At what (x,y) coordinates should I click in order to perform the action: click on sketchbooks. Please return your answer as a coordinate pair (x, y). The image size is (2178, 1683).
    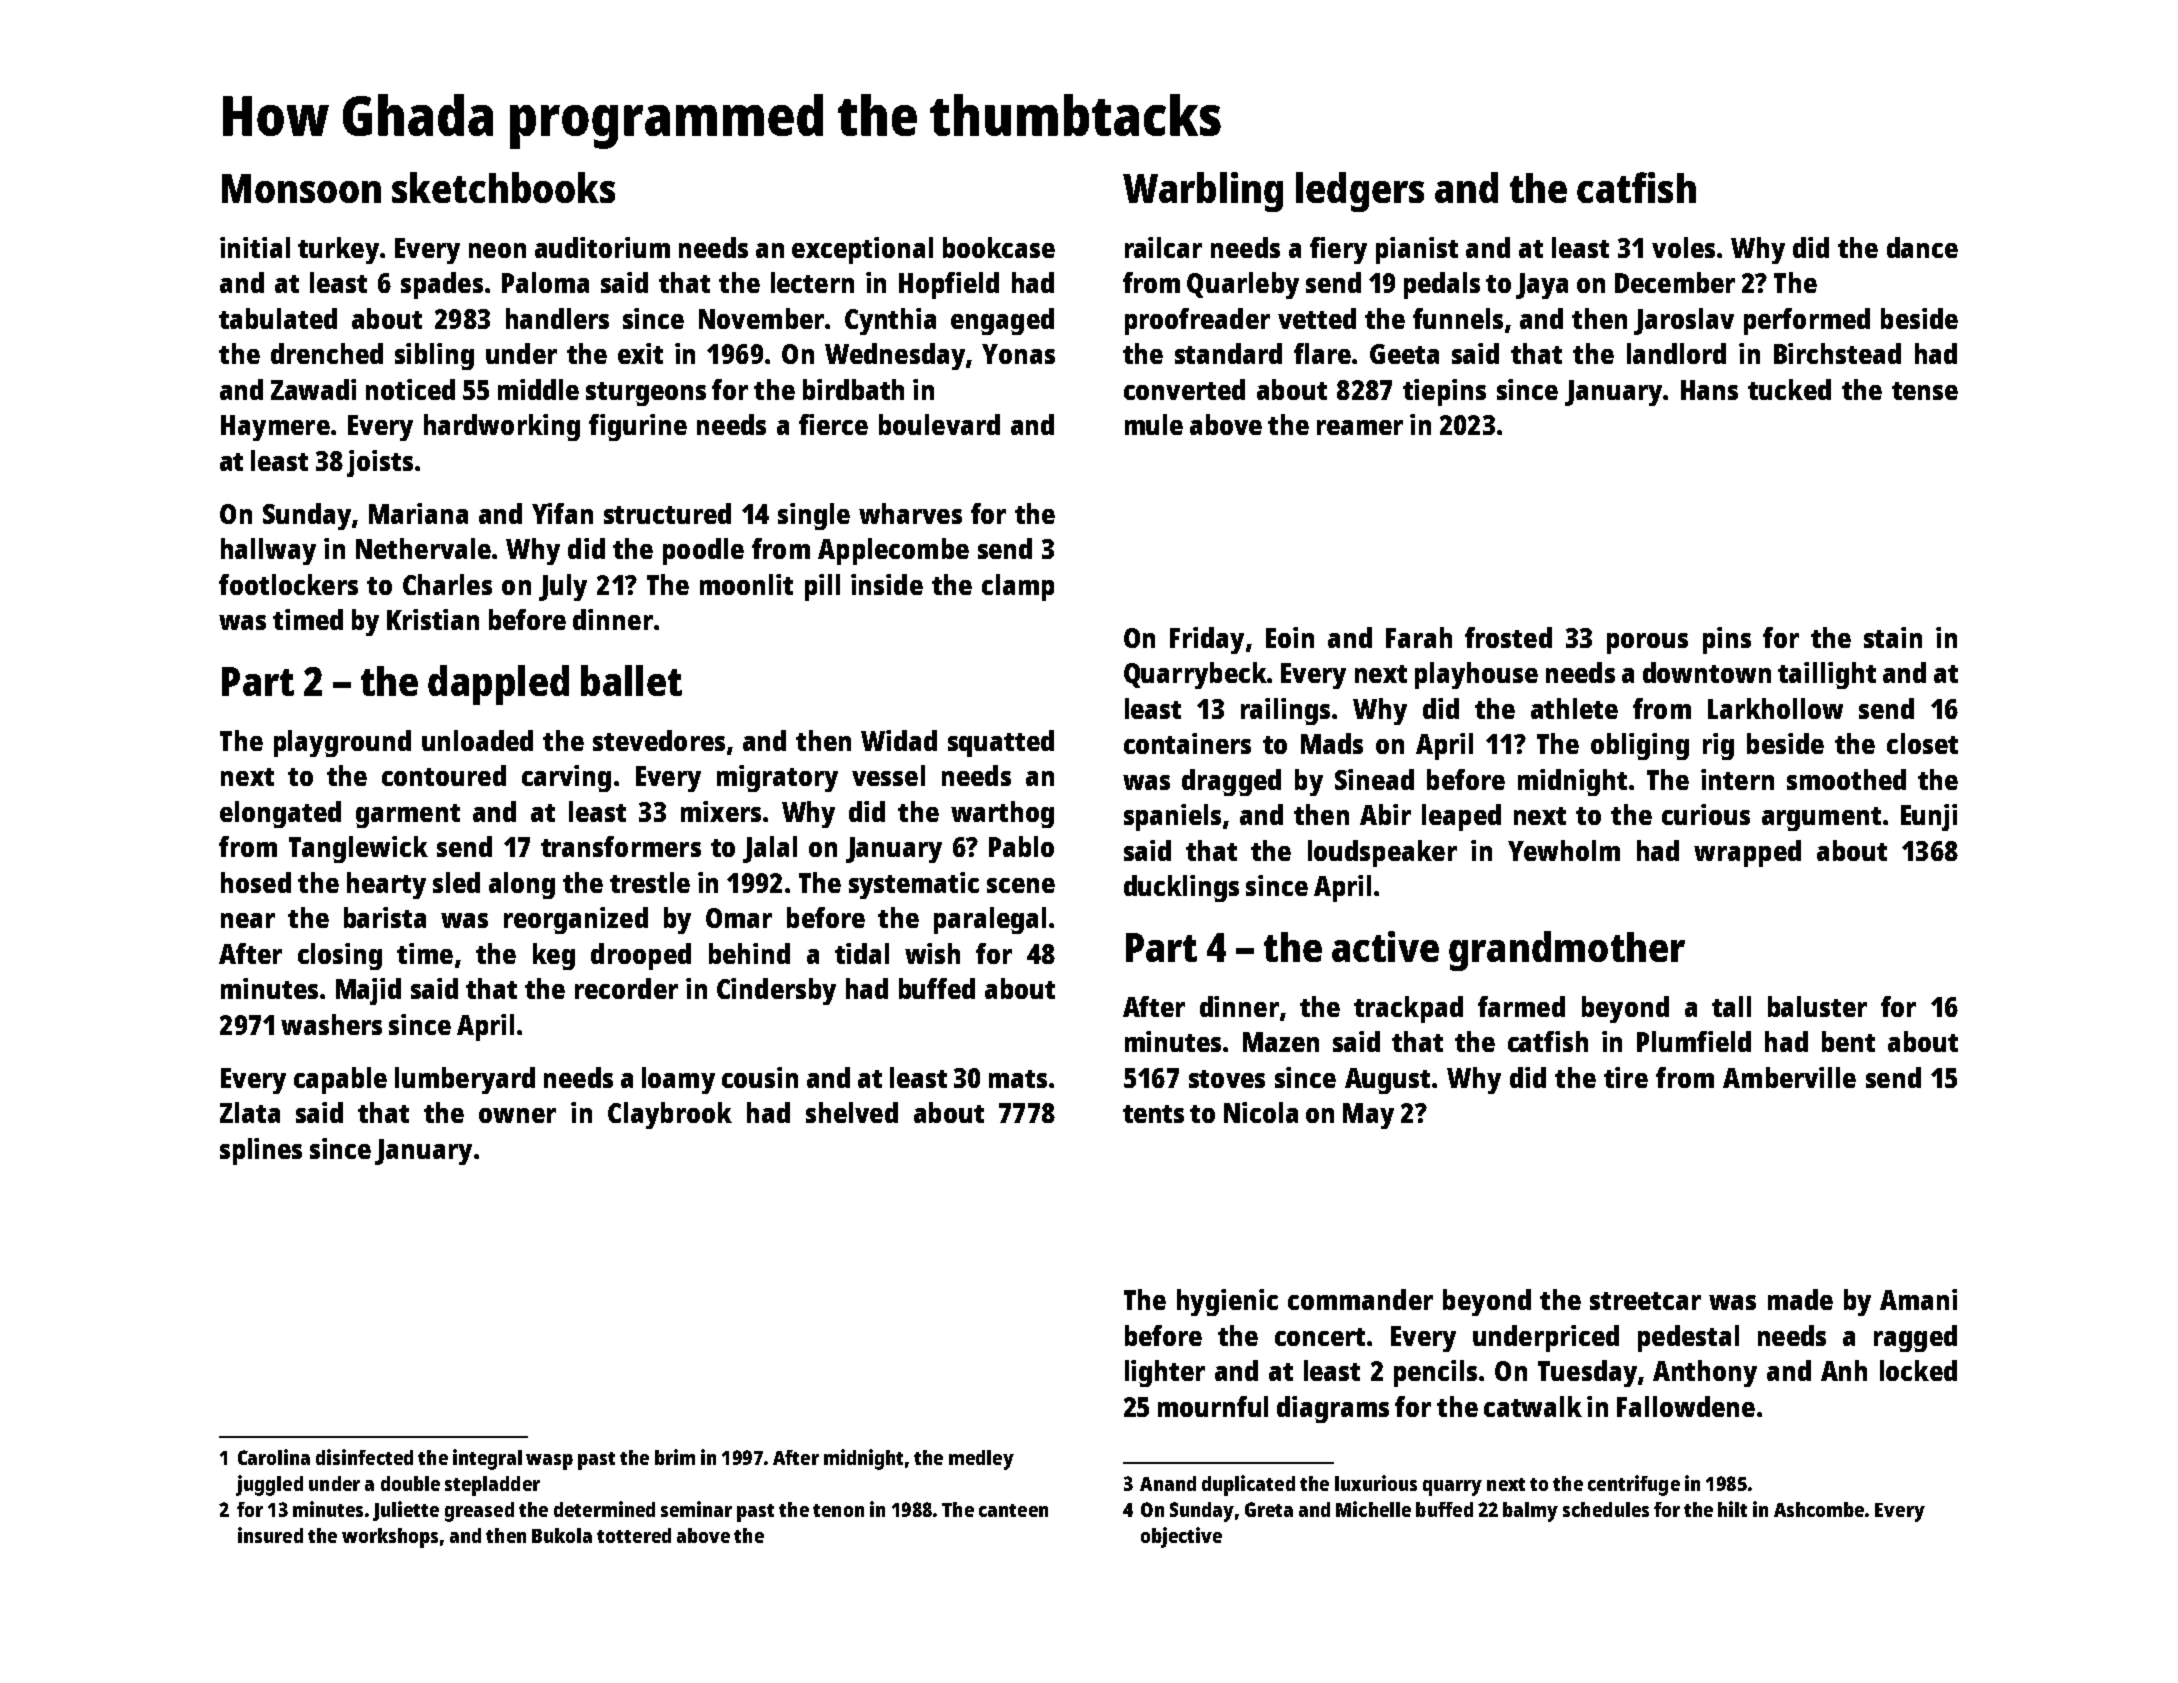
    Looking at the image, I should click on (503, 187).
